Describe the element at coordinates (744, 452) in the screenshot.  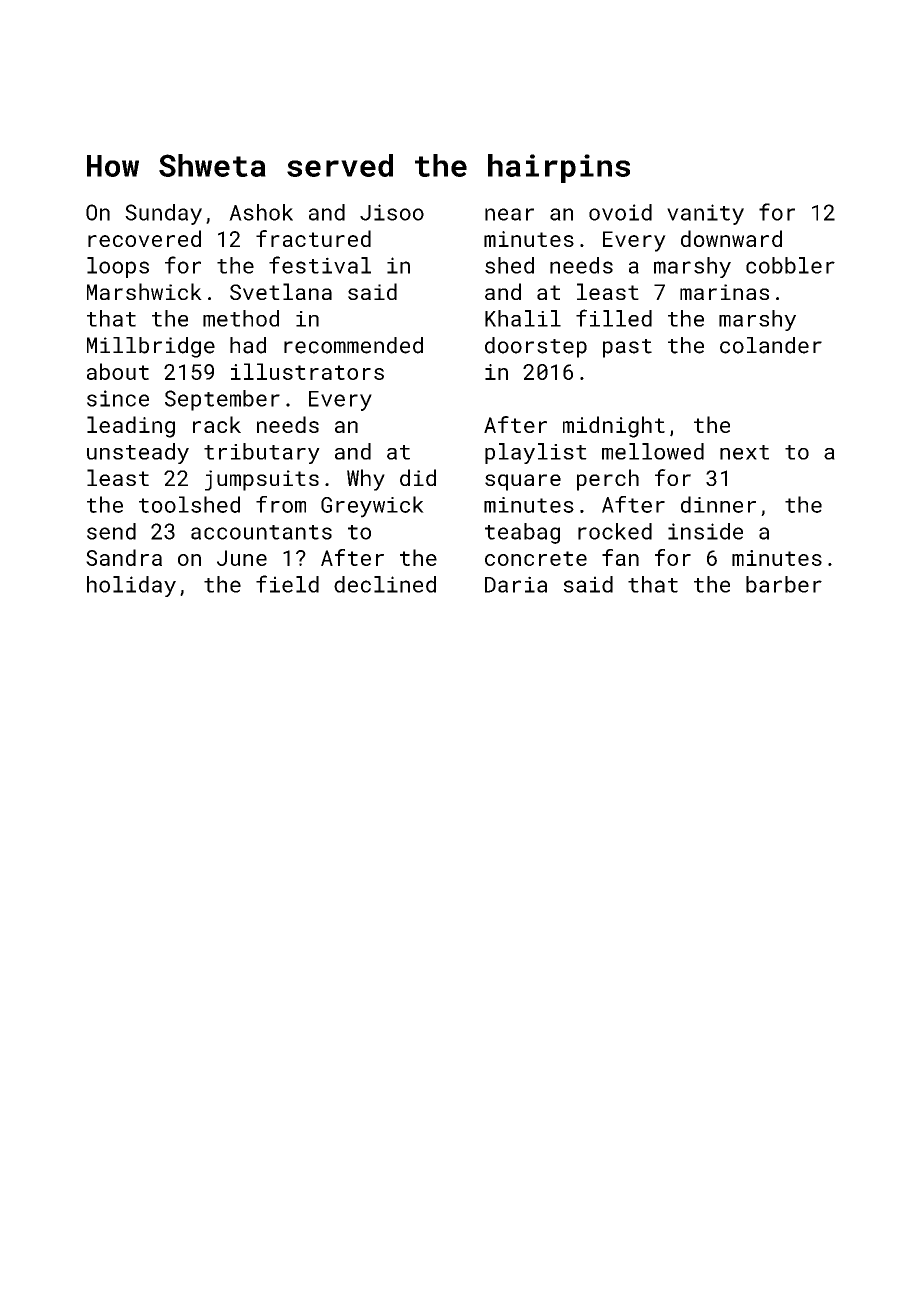
I see `next` at that location.
